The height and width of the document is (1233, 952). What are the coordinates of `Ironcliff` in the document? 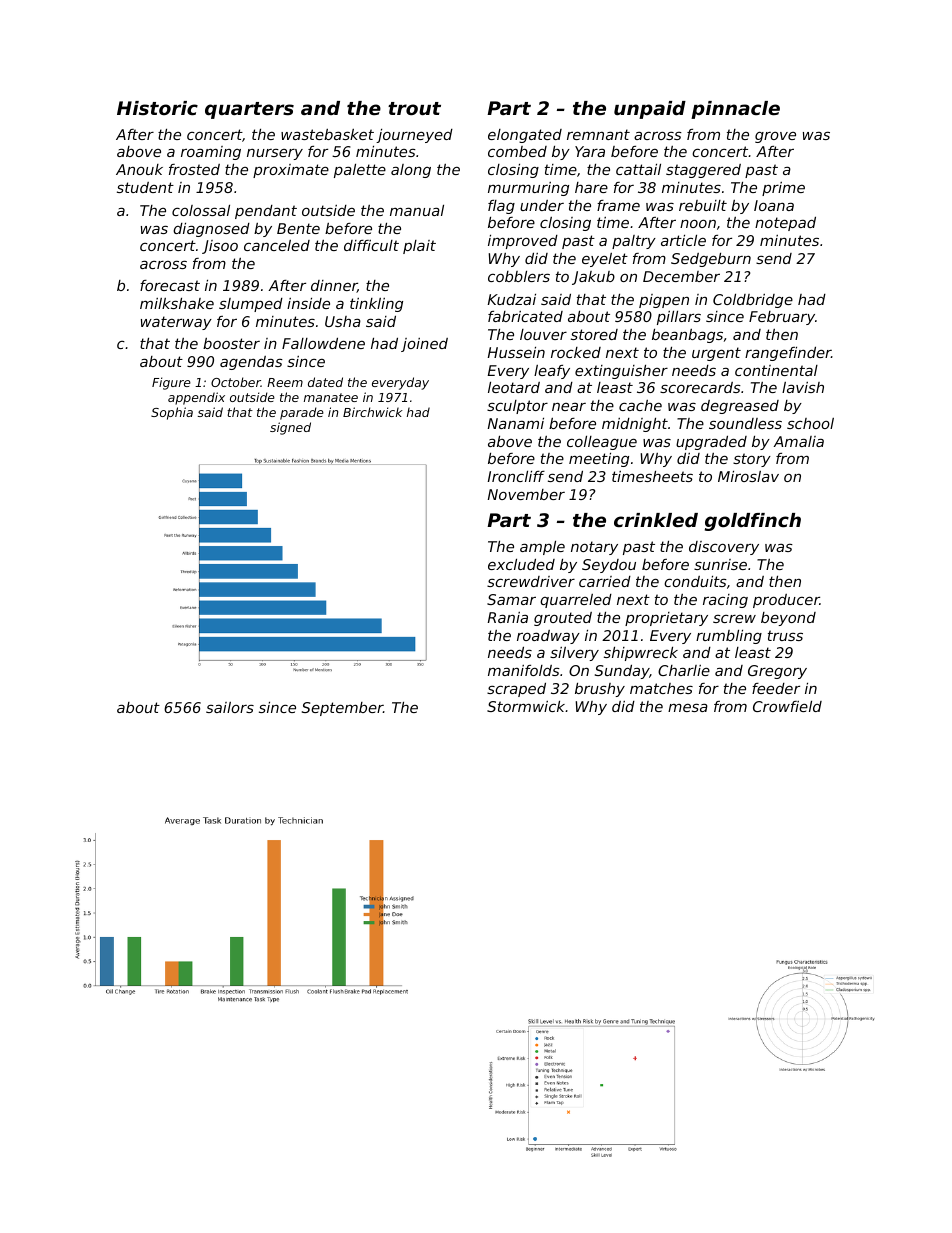 It's located at (516, 476).
